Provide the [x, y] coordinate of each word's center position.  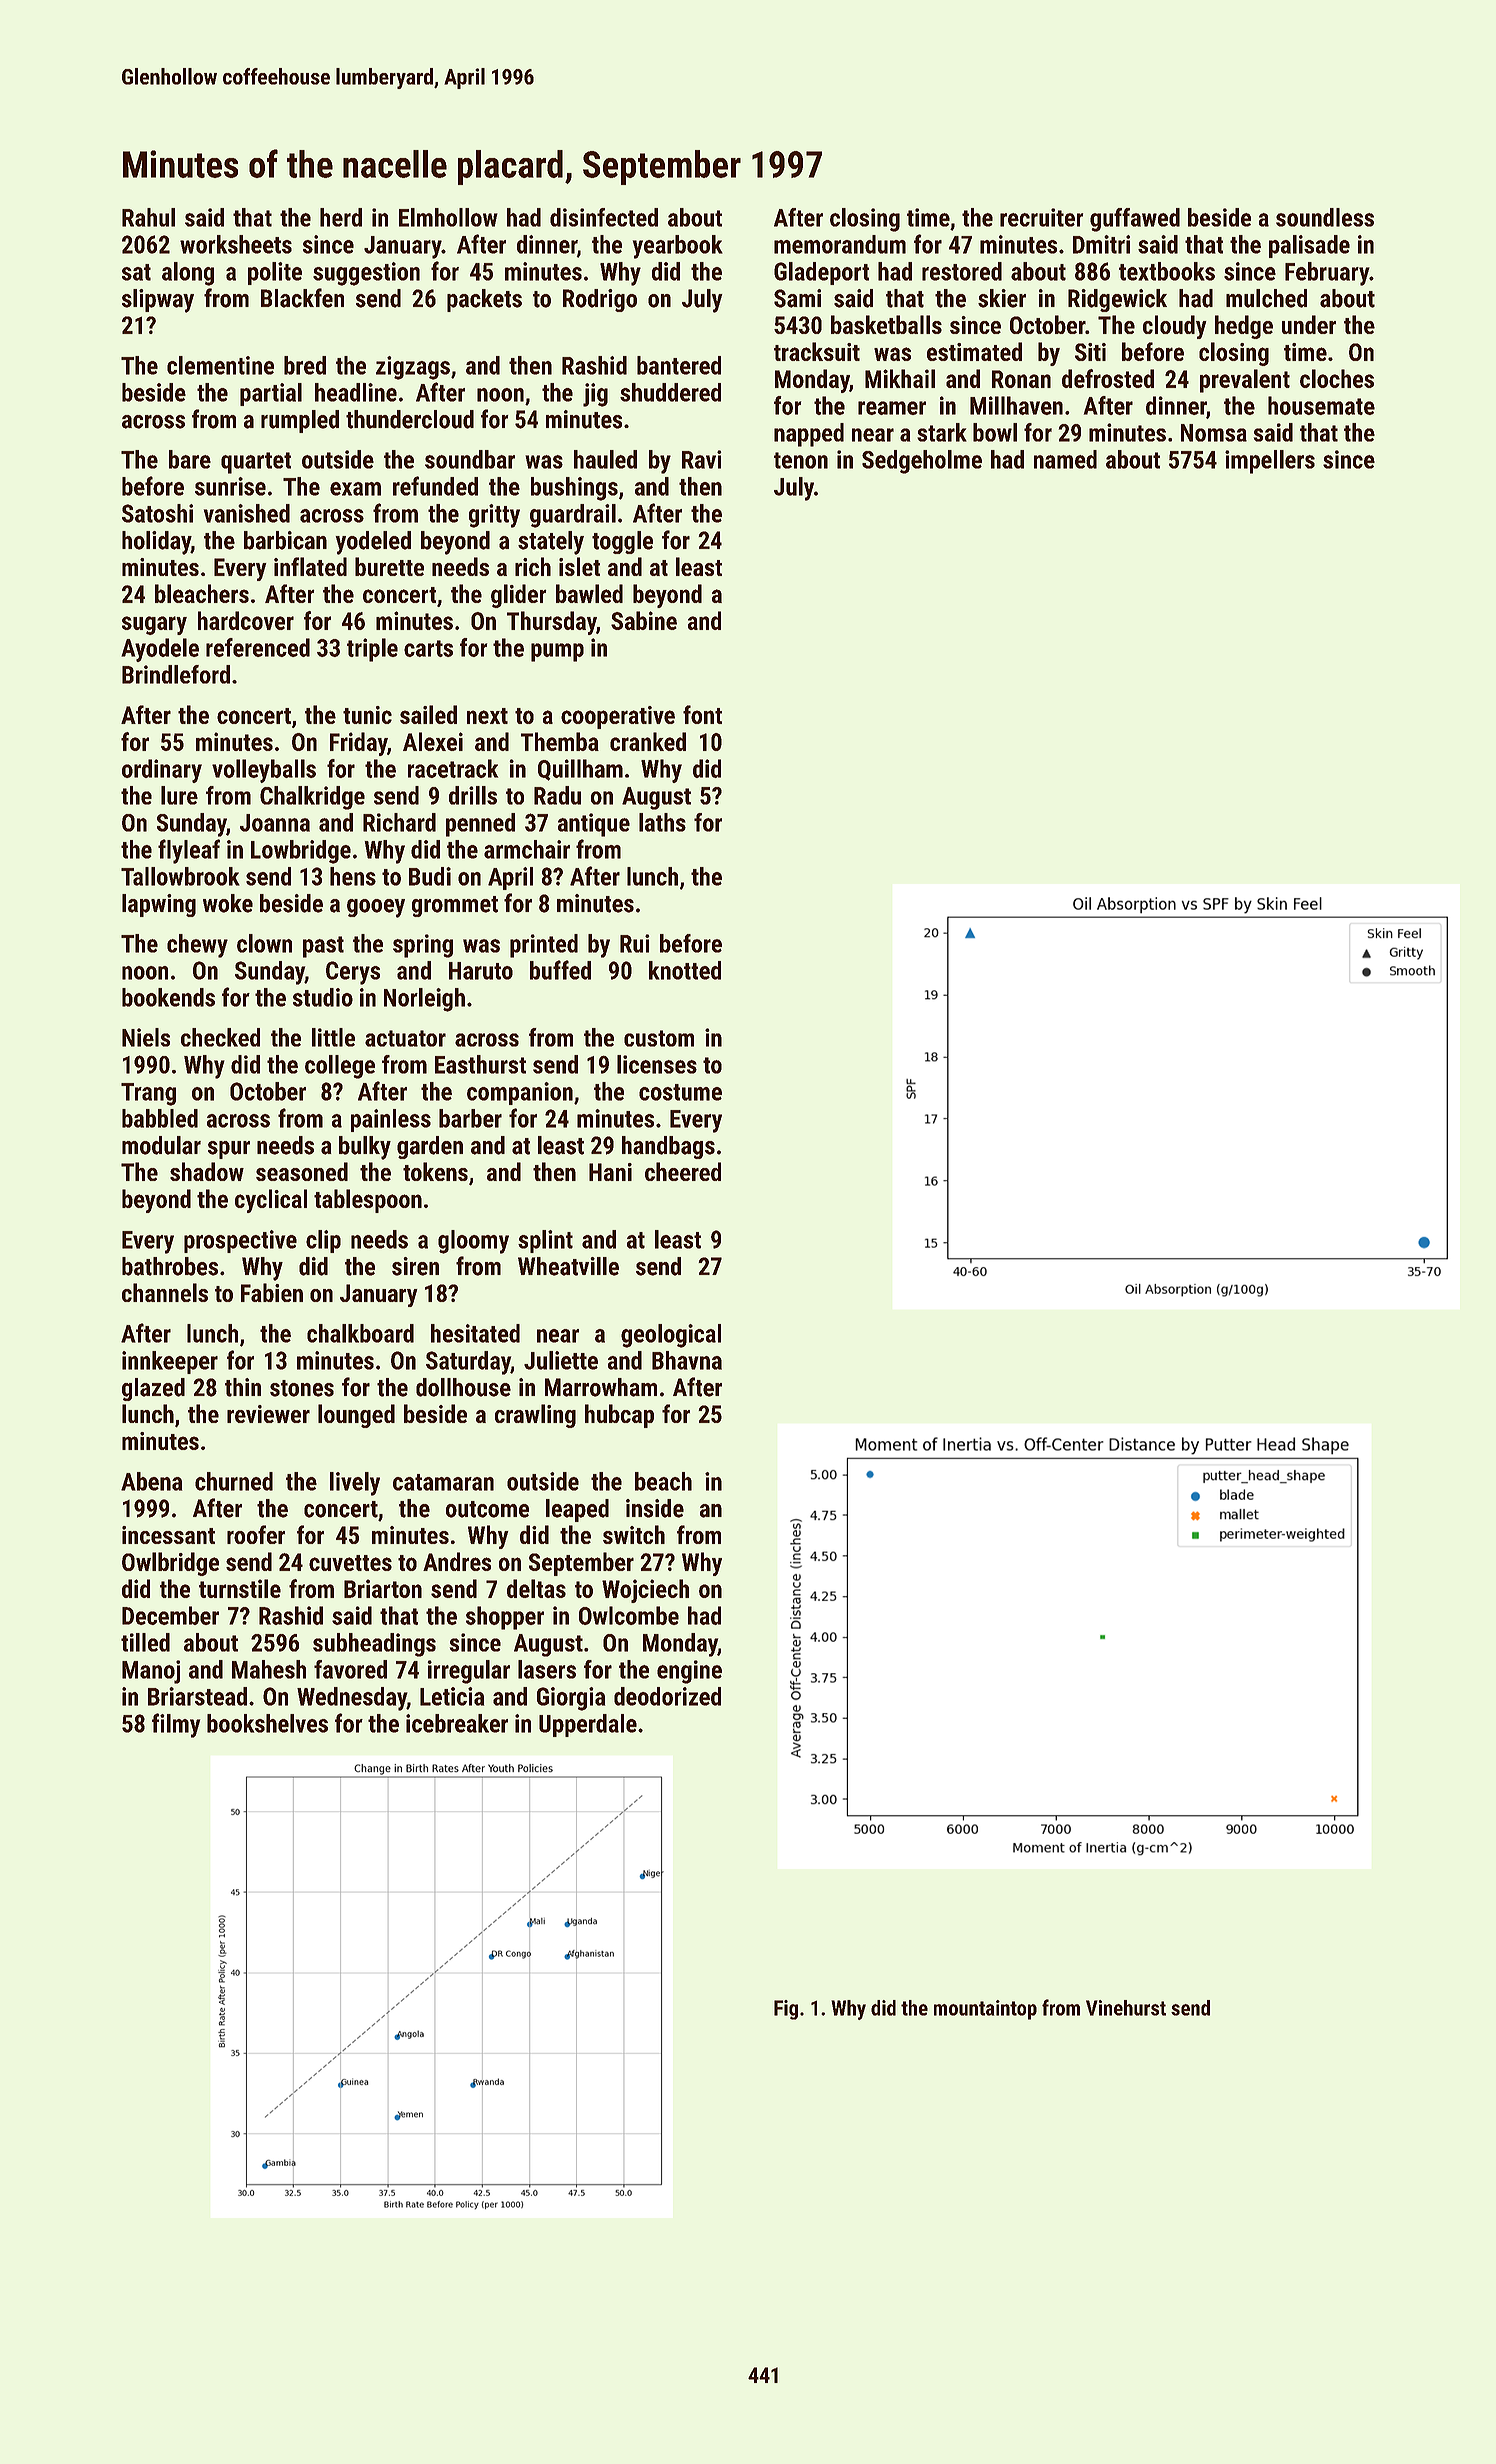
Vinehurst [1126, 2008]
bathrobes [170, 1266]
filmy [176, 1725]
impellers [1270, 462]
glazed [153, 1389]
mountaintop [985, 2010]
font [702, 714]
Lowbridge [301, 852]
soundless [1325, 217]
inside [655, 1508]
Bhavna [687, 1360]
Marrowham [601, 1387]
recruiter [1041, 217]
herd [341, 217]
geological [671, 1336]
